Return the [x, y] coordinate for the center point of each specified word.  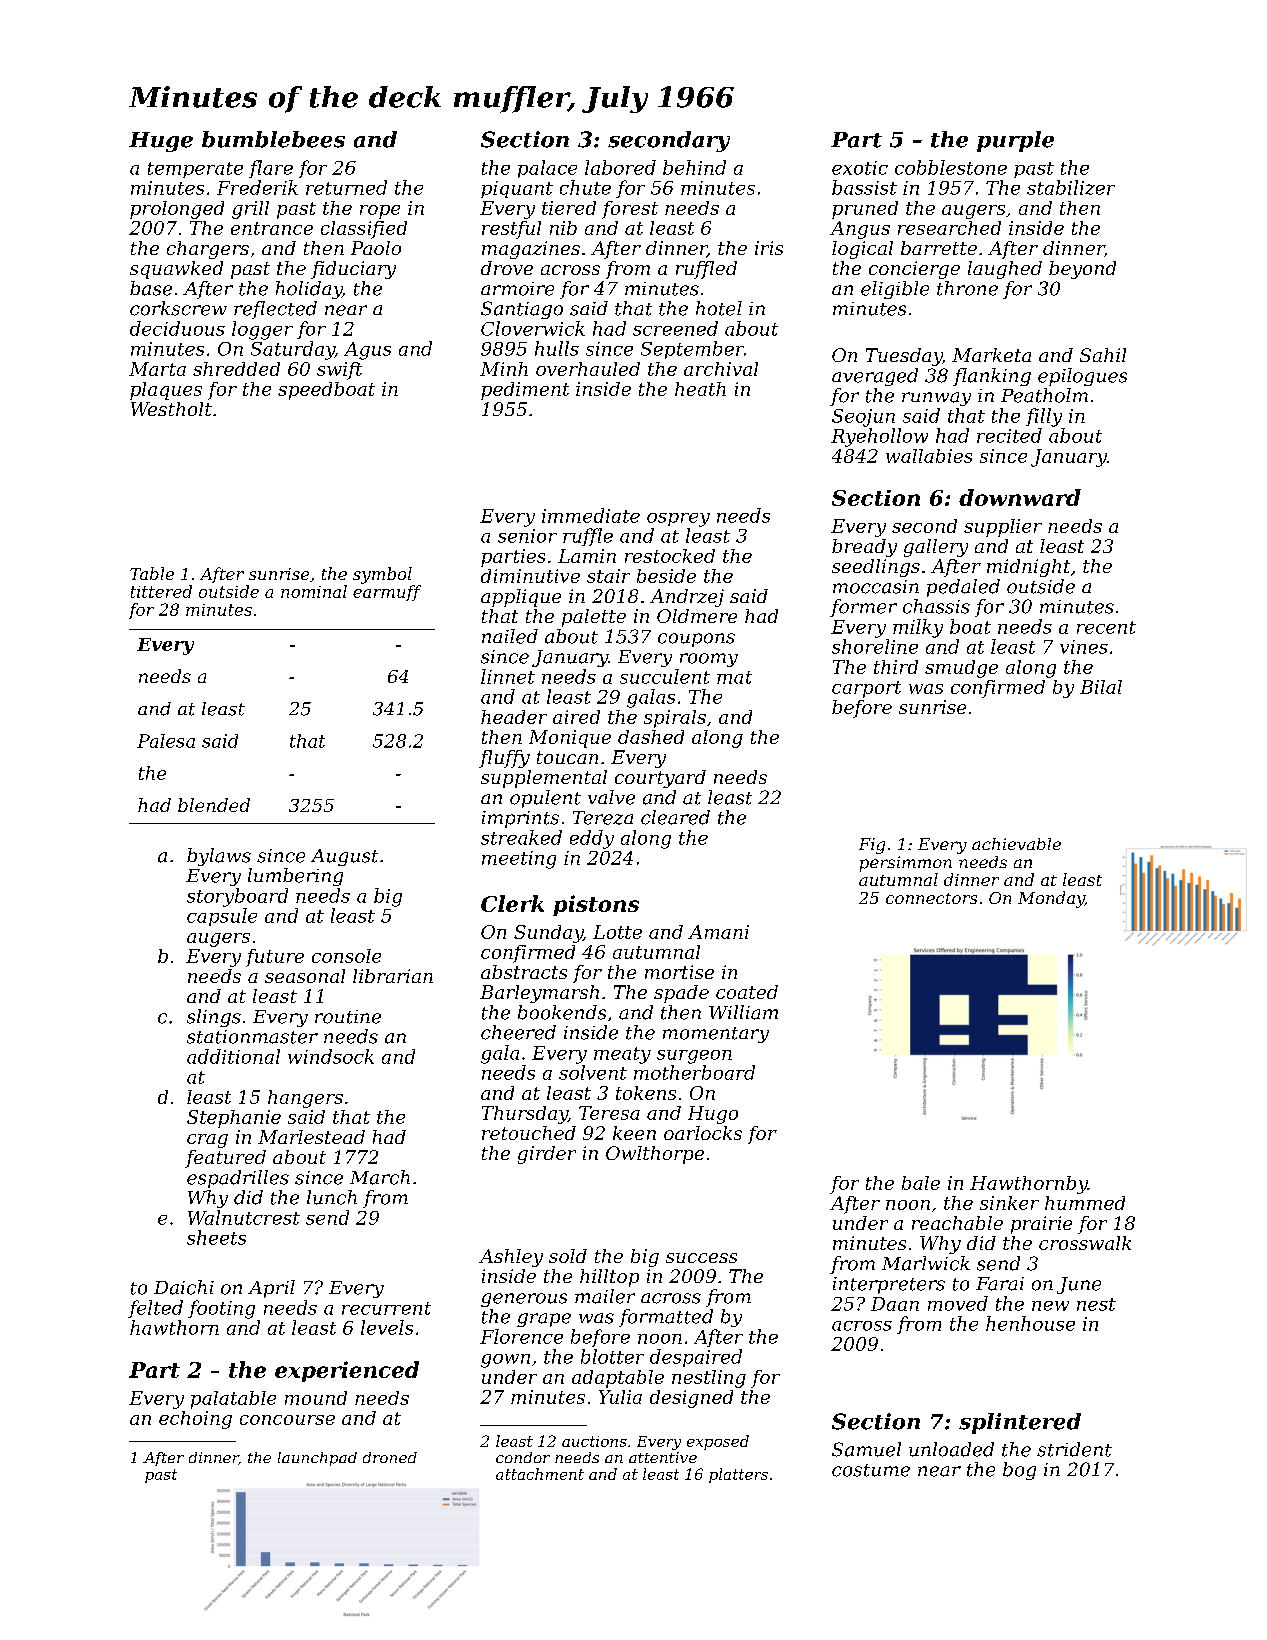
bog [1019, 1471]
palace [547, 169]
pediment [525, 391]
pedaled [963, 588]
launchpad [317, 1459]
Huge [161, 142]
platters [738, 1475]
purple [1015, 141]
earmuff [387, 593]
